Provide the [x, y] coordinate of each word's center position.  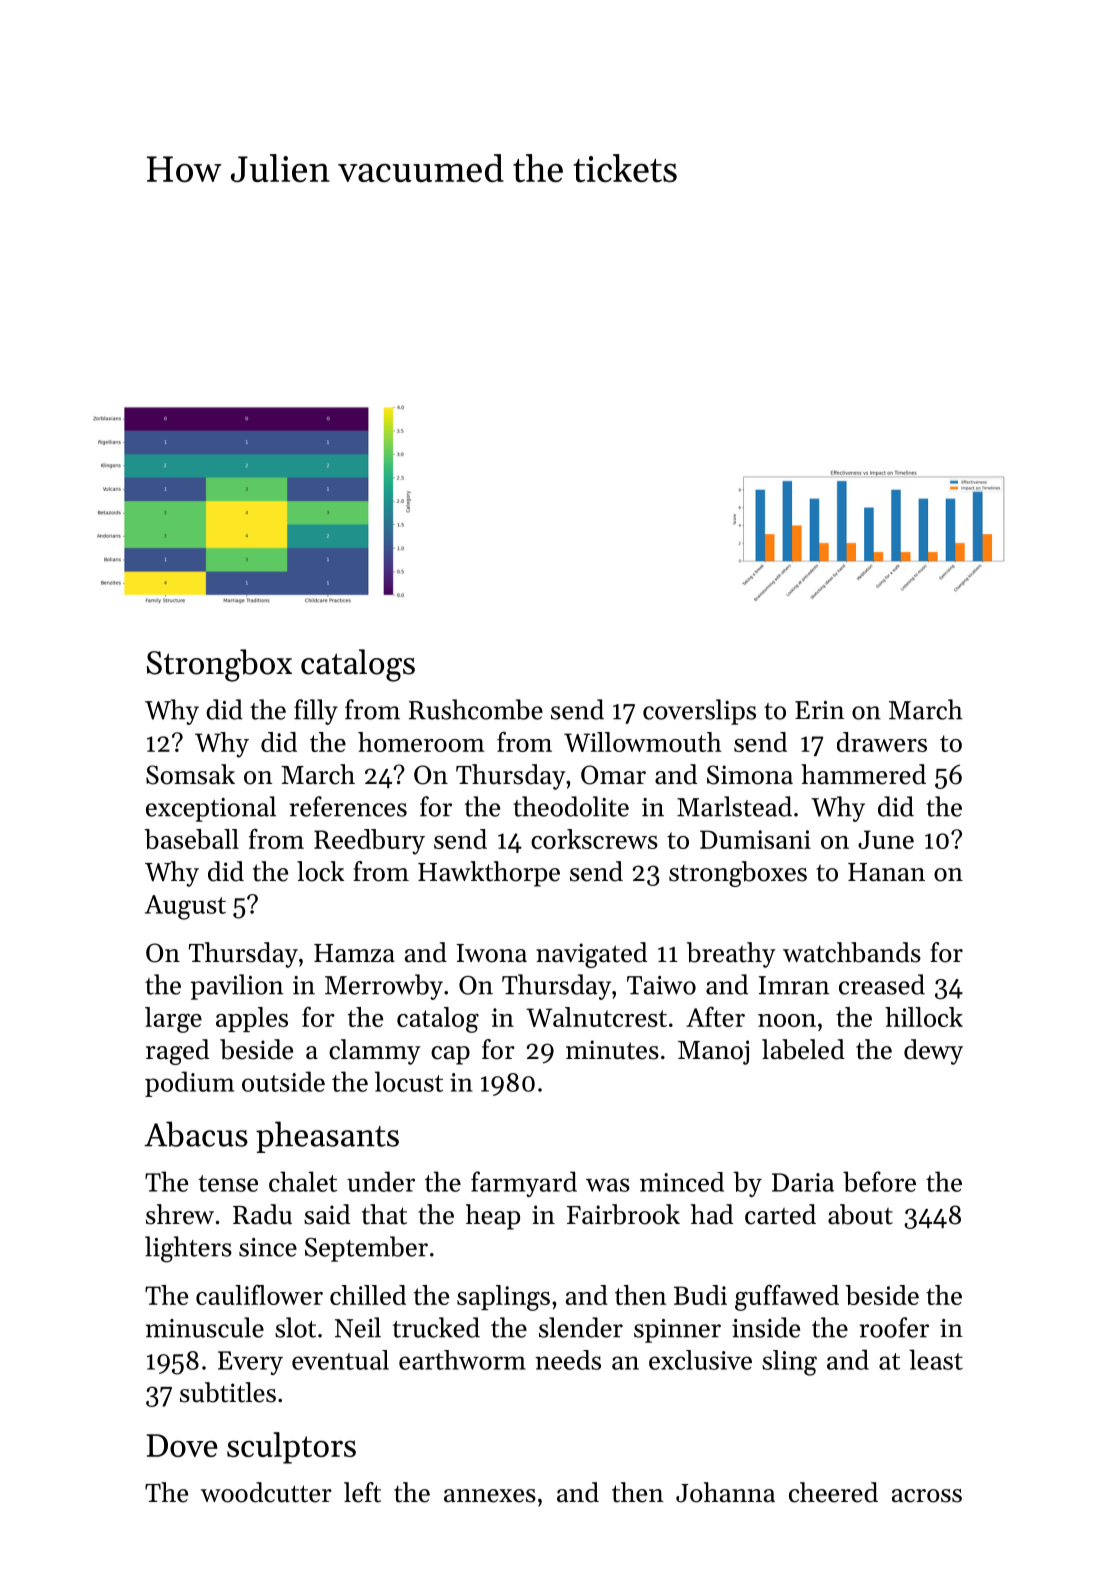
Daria [803, 1182]
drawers [882, 742]
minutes [612, 1050]
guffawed [787, 1297]
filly [316, 712]
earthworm [462, 1360]
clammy [375, 1052]
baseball [191, 839]
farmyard [524, 1184]
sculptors [291, 1448]
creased [882, 984]
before [879, 1181]
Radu [262, 1214]
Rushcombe [476, 709]
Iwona [491, 953]
